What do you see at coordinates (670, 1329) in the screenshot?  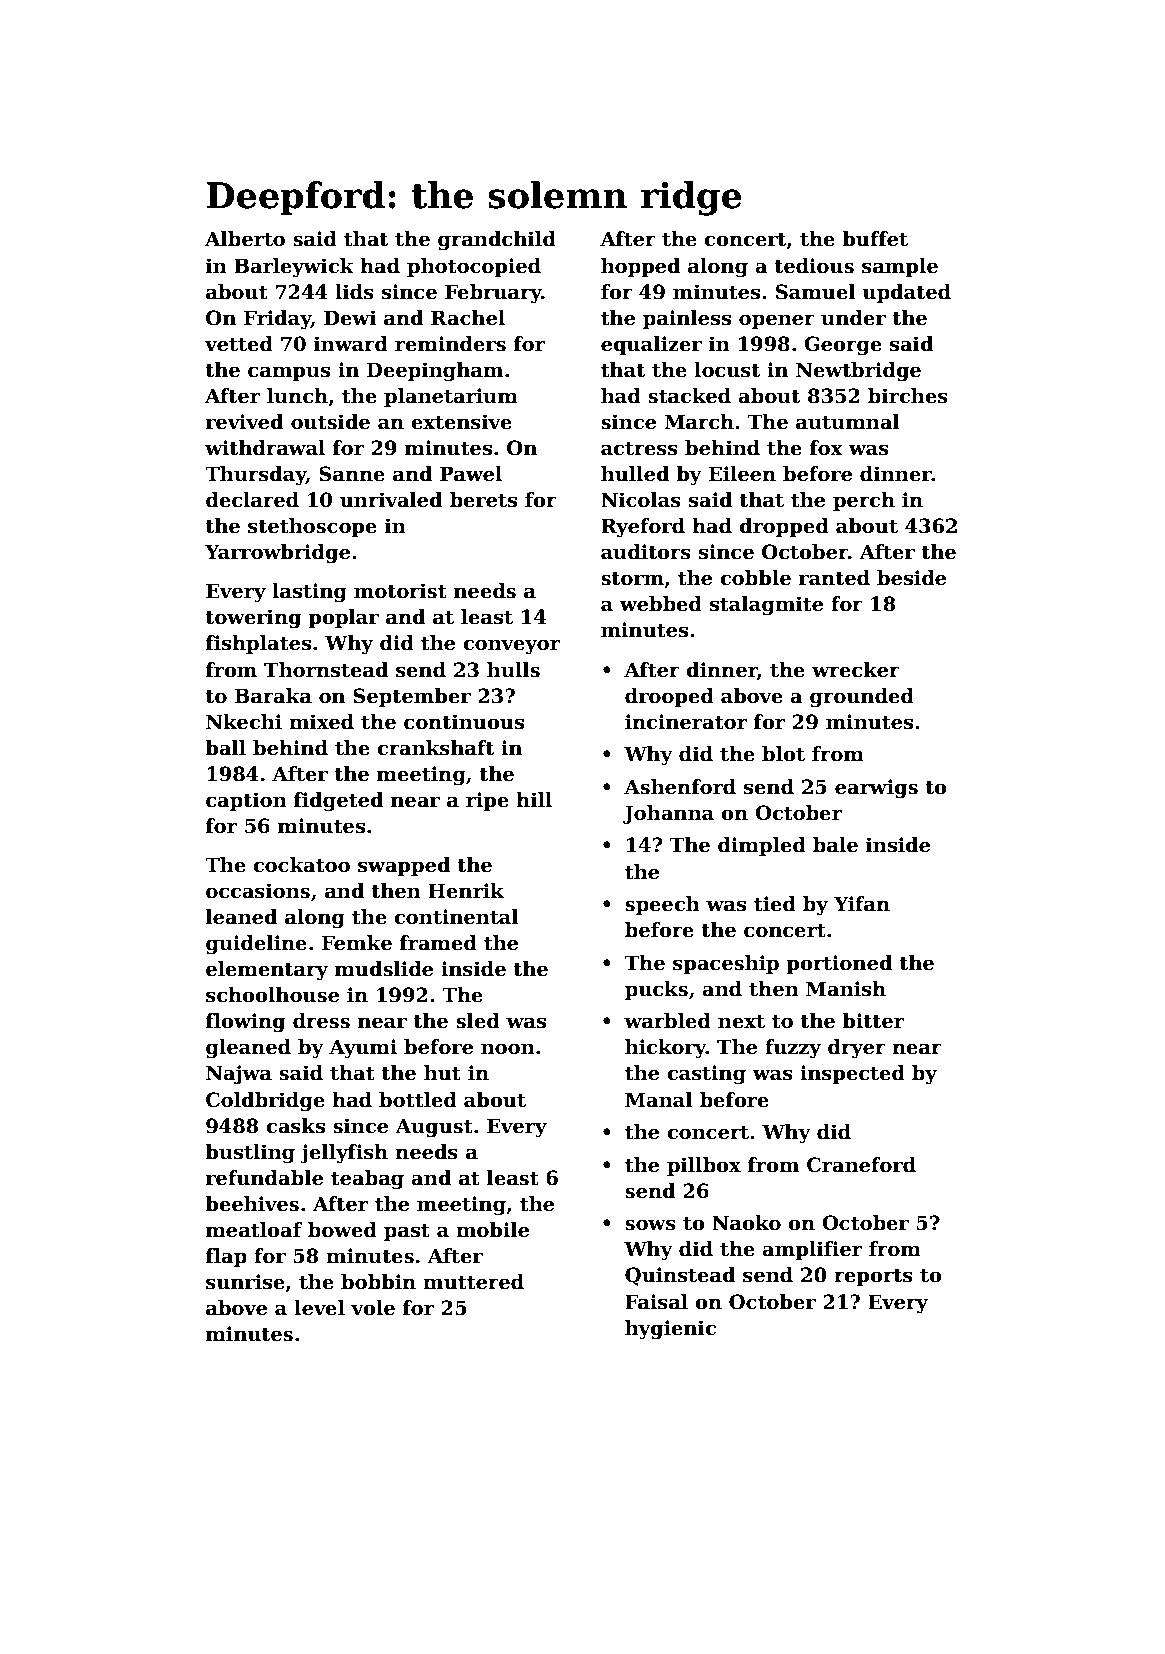 I see `hygienic` at bounding box center [670, 1329].
